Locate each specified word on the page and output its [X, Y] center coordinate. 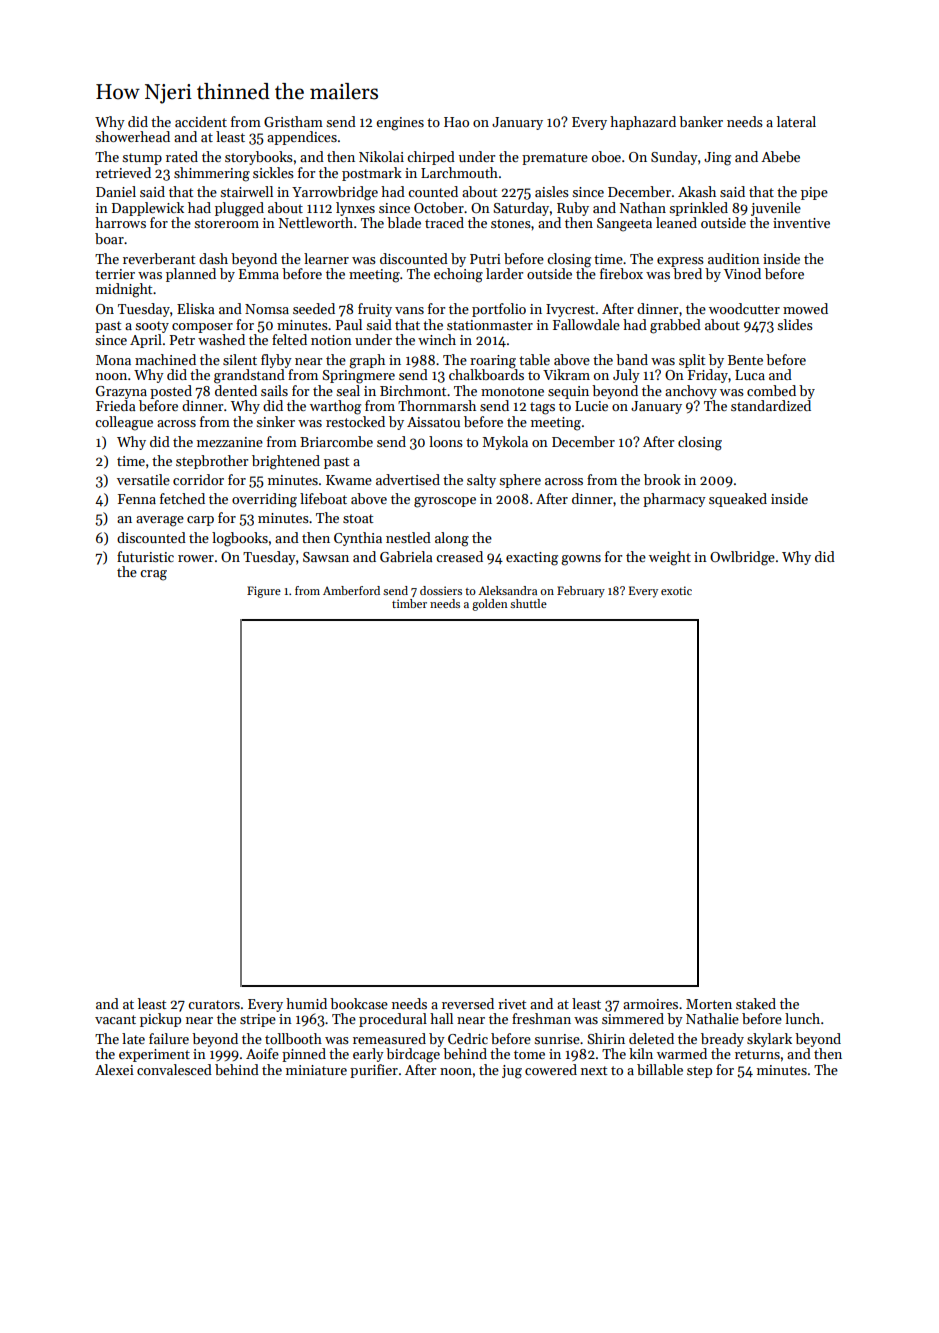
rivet [512, 1004]
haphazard [643, 123]
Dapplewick [148, 209]
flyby [276, 361]
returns [757, 1054]
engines [400, 124]
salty [481, 481]
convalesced [174, 1069]
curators [214, 1004]
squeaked [738, 500]
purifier [374, 1071]
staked [756, 1003]
